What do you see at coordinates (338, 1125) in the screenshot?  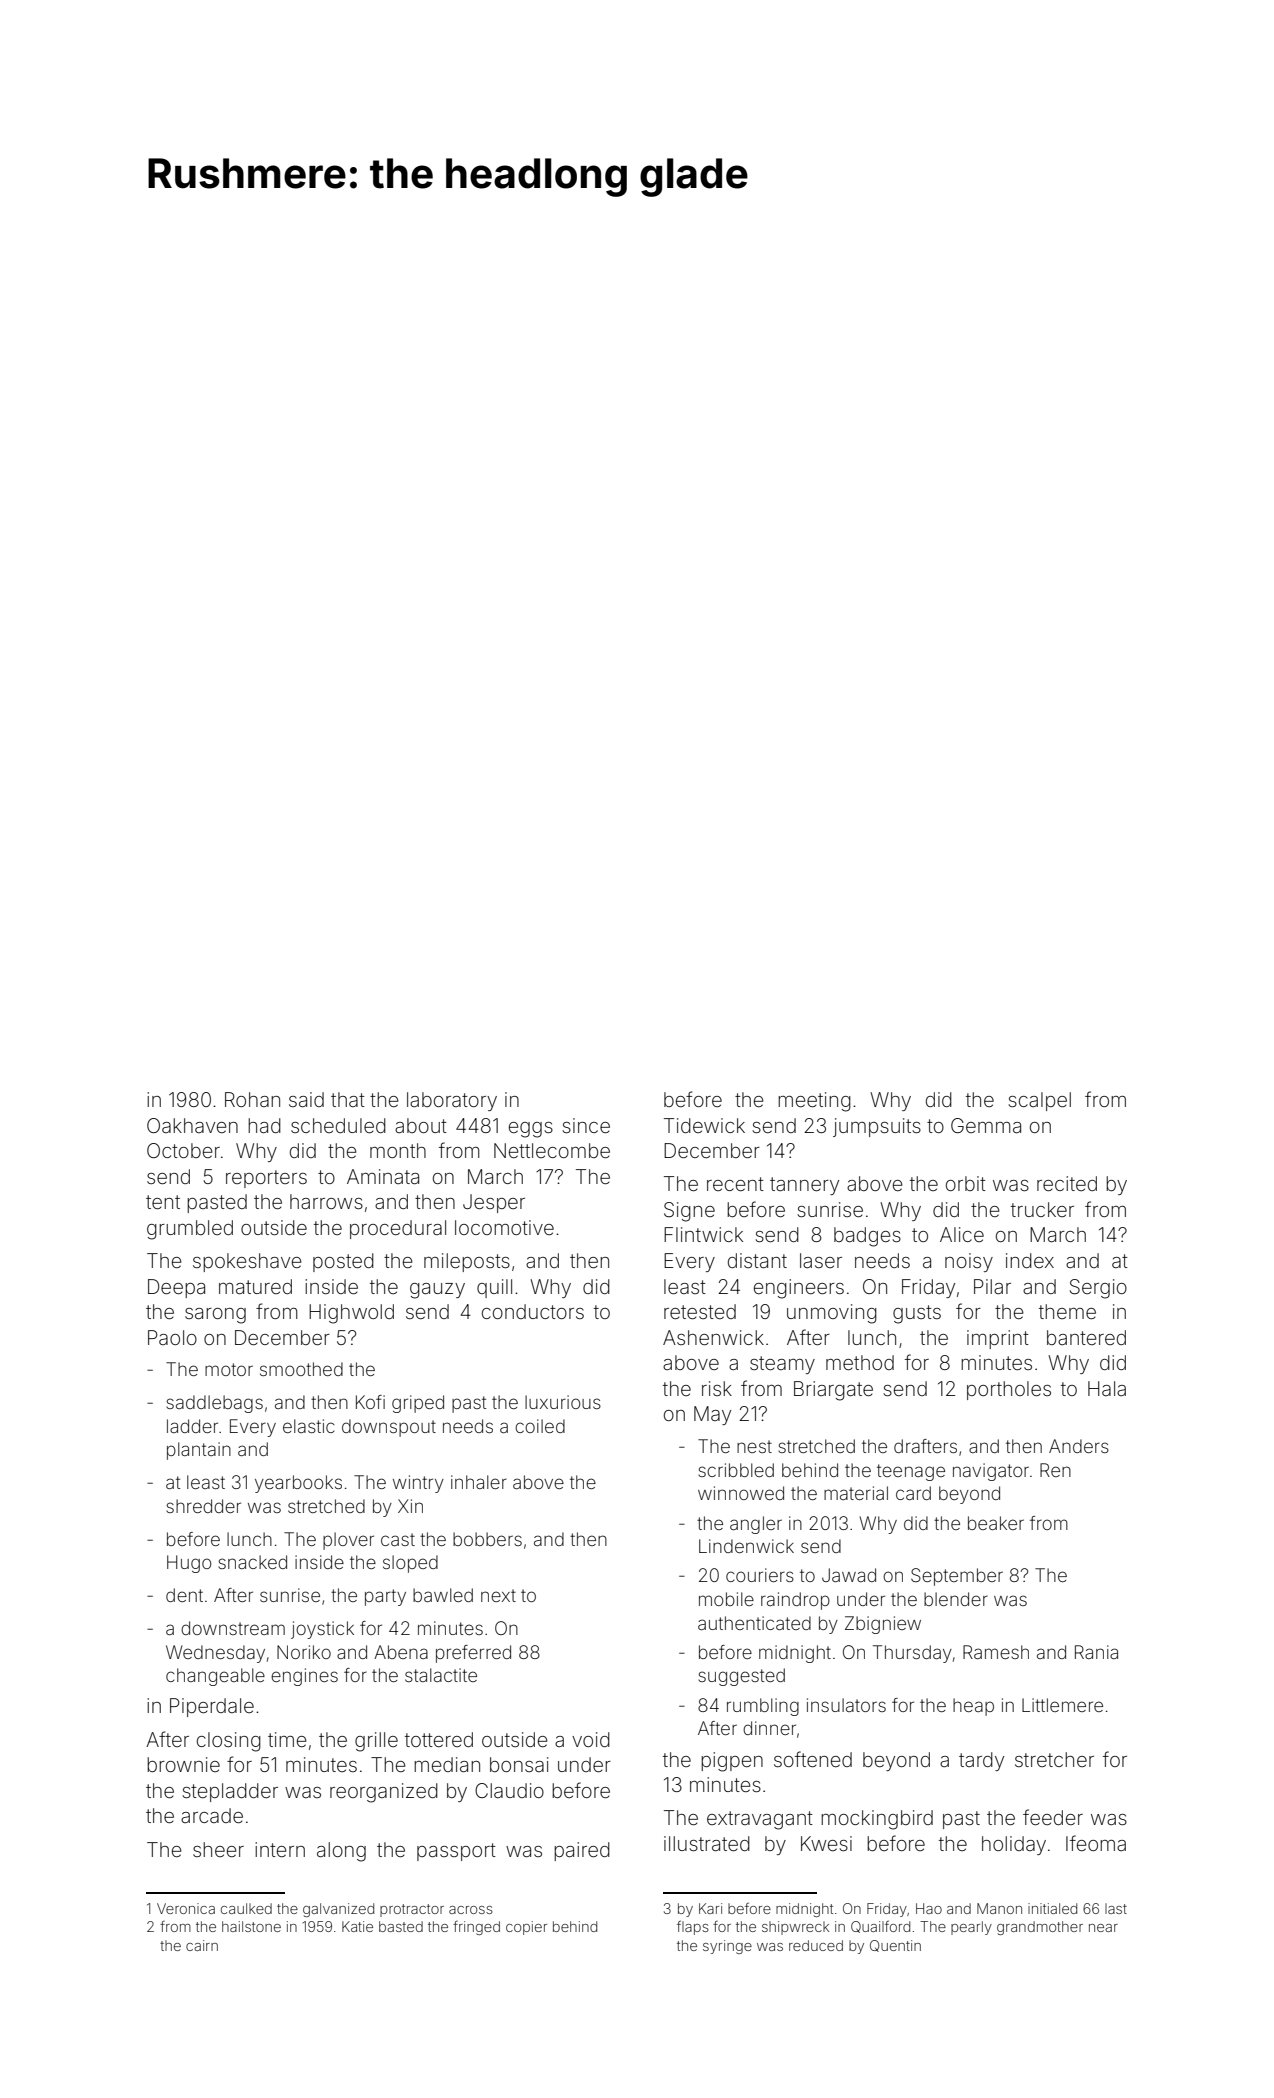 I see `scheduled` at bounding box center [338, 1125].
